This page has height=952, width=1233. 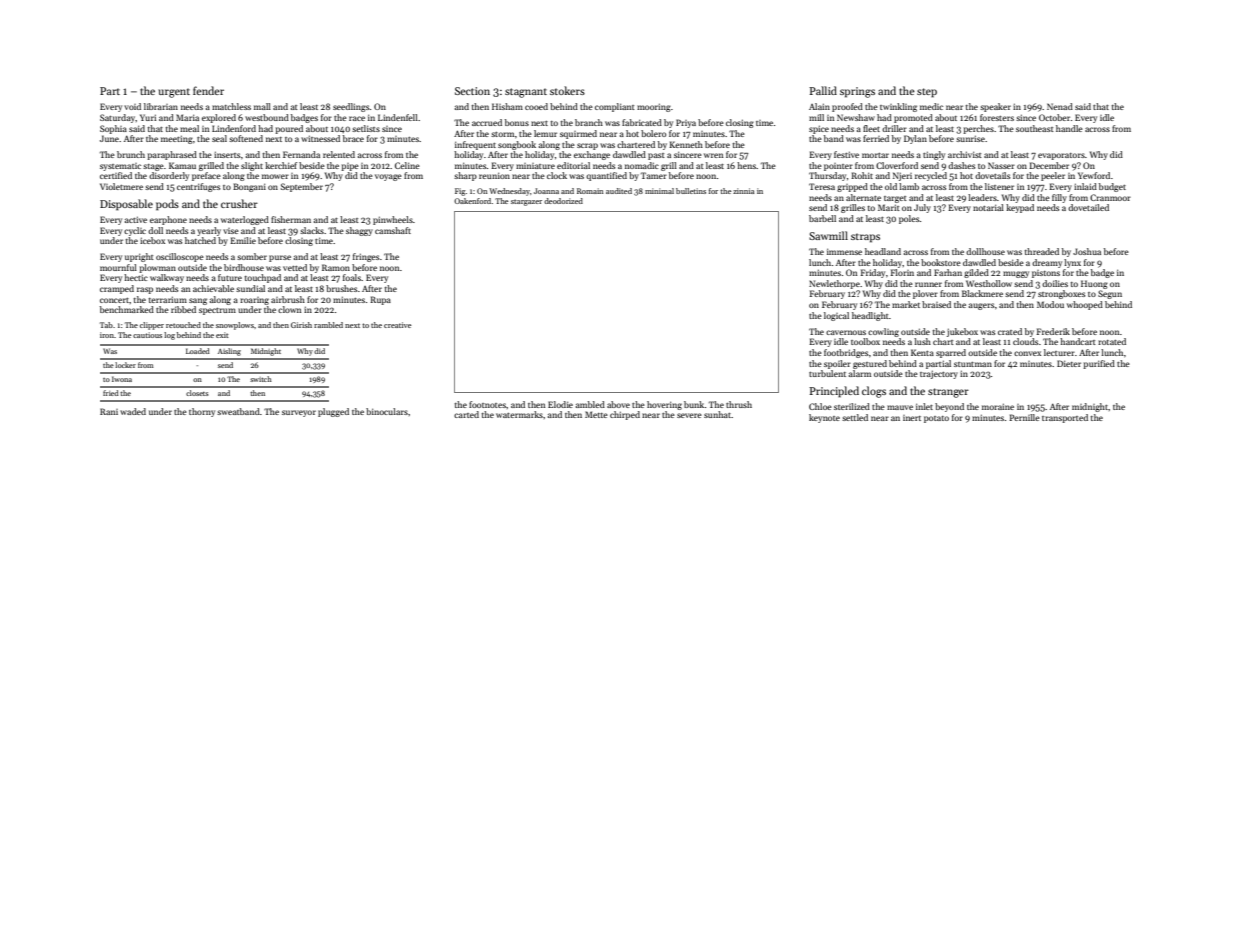 What do you see at coordinates (823, 90) in the page?
I see `Pallid` at bounding box center [823, 90].
